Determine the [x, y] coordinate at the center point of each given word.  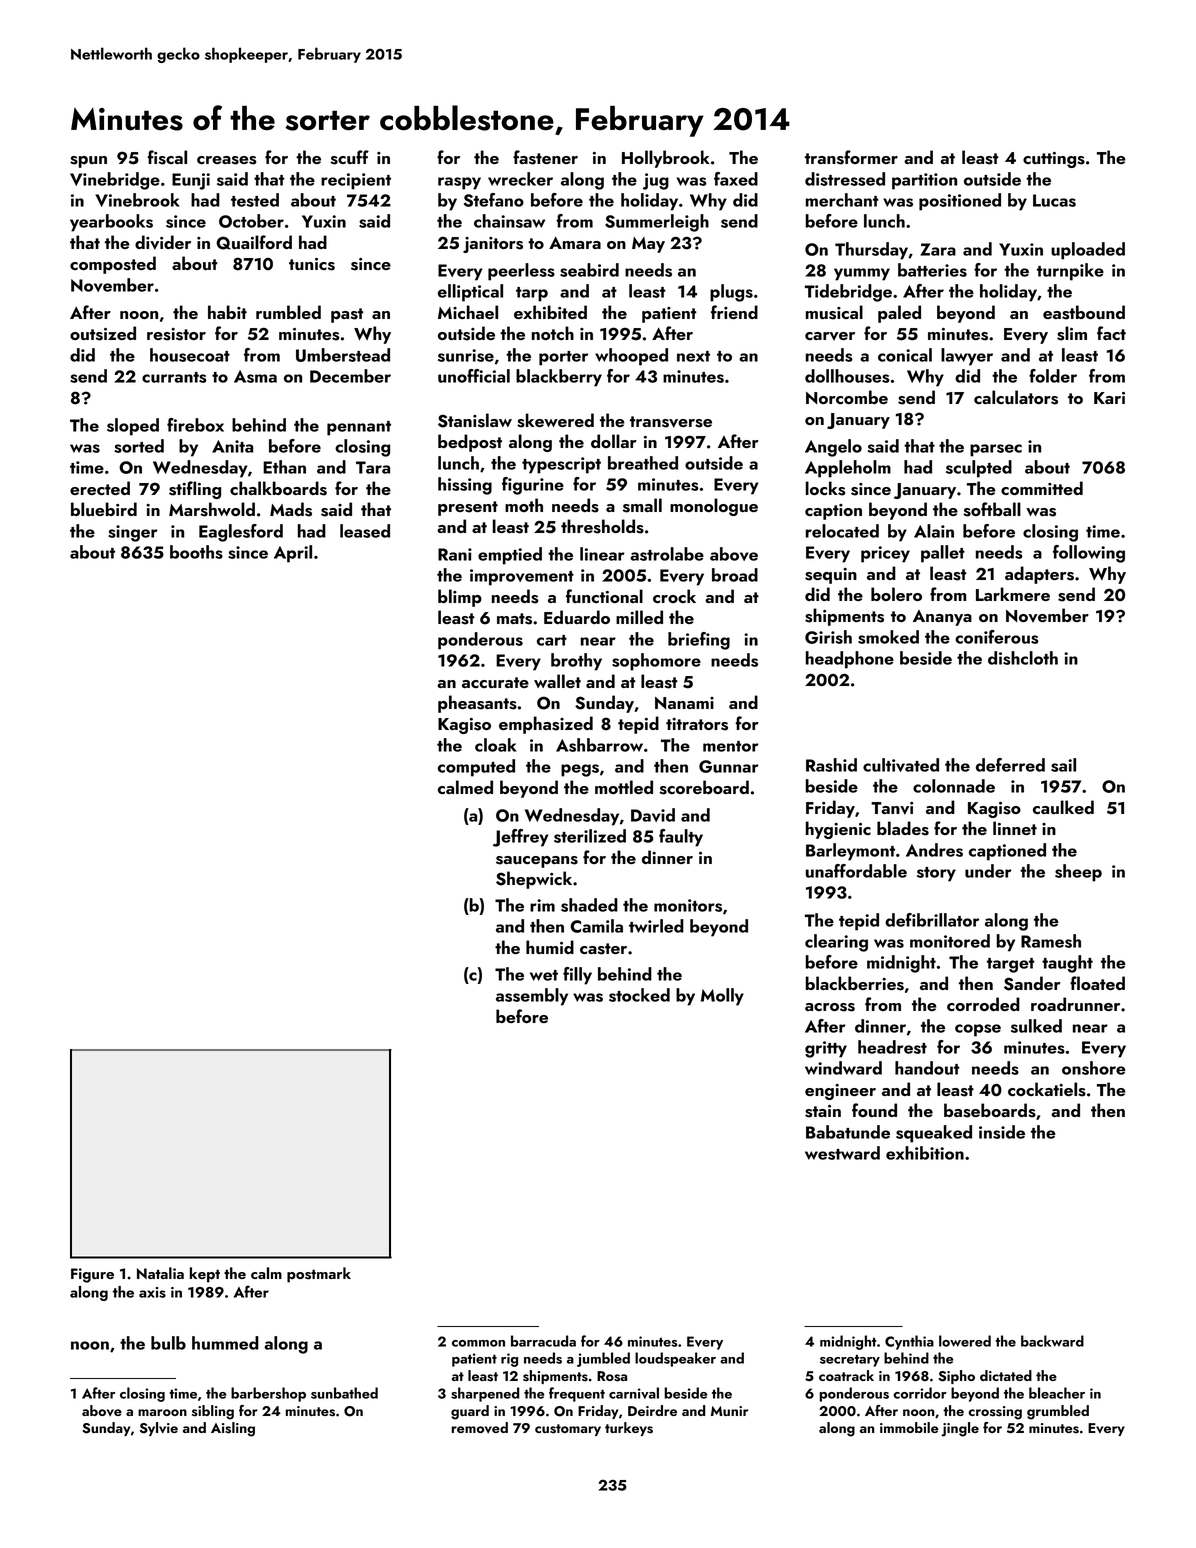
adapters [1039, 575]
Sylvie [159, 1429]
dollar [614, 441]
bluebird [104, 509]
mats [514, 619]
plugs [731, 293]
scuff [349, 157]
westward [842, 1153]
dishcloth [1023, 658]
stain [823, 1111]
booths [196, 552]
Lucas [1054, 200]
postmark [319, 1275]
